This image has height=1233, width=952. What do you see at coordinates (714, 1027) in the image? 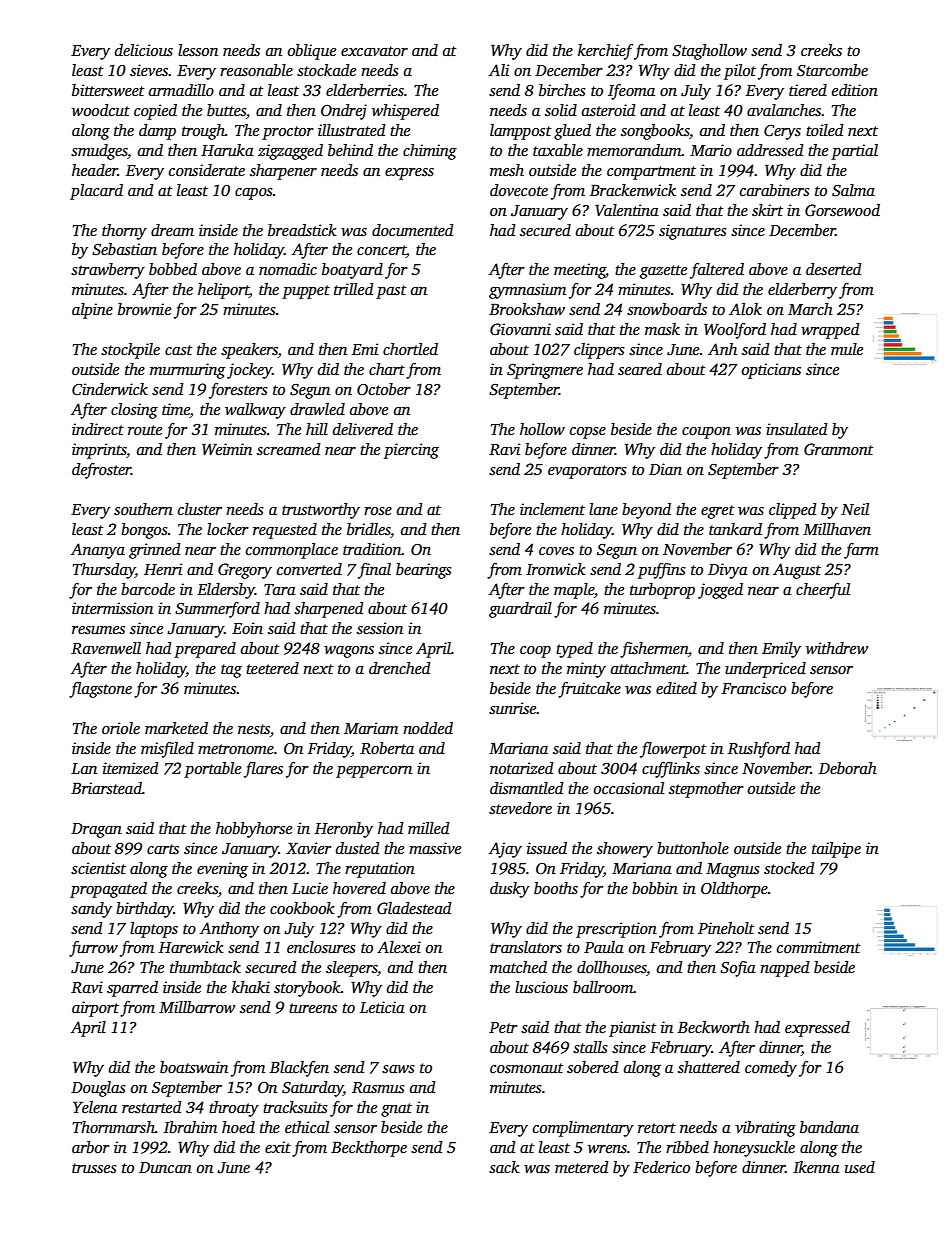
I see `Beckworth` at bounding box center [714, 1027].
